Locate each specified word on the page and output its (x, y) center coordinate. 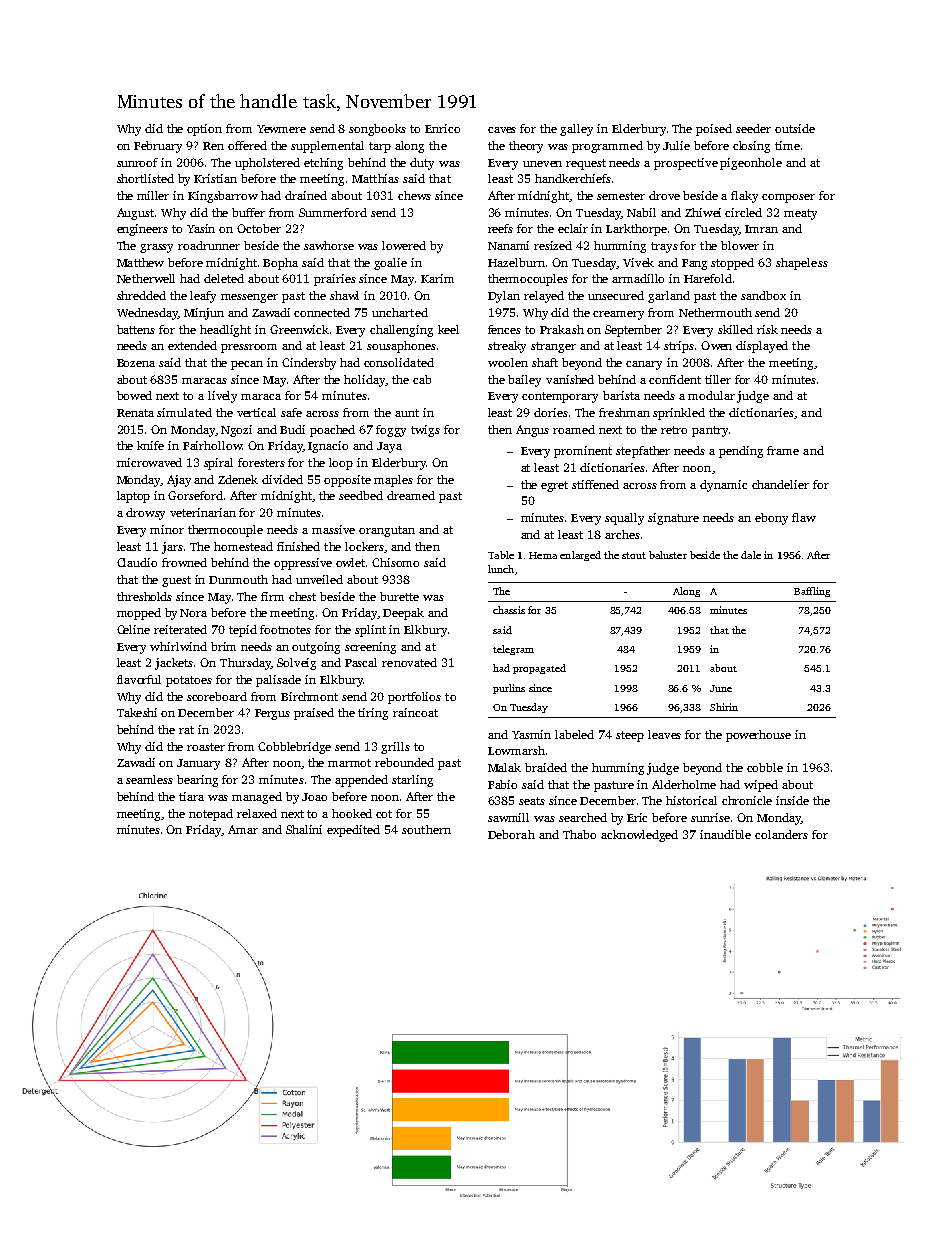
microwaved (149, 462)
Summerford (333, 212)
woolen (508, 362)
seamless (149, 779)
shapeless (802, 264)
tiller (718, 379)
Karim (437, 278)
